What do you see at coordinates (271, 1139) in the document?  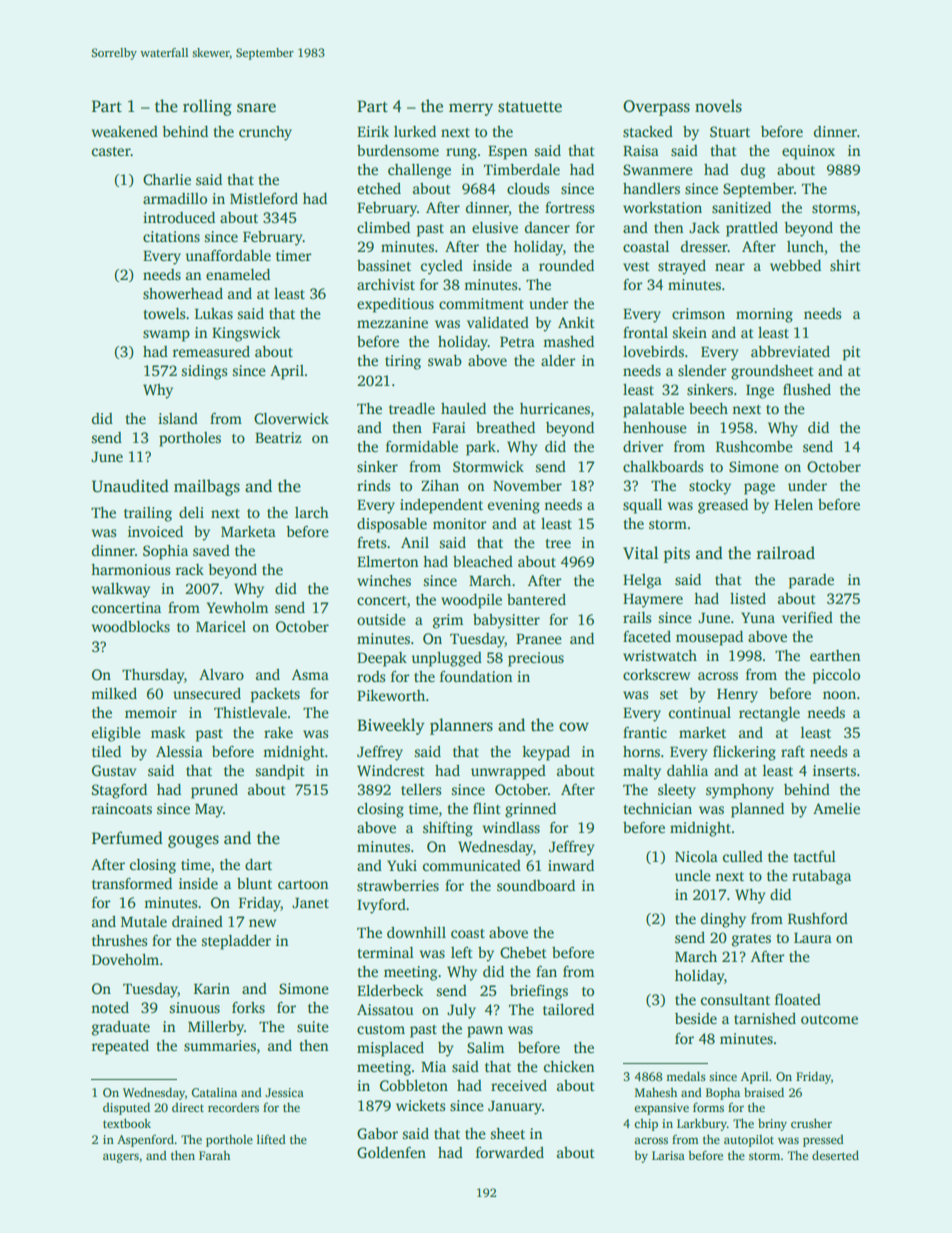 I see `lifted` at bounding box center [271, 1139].
